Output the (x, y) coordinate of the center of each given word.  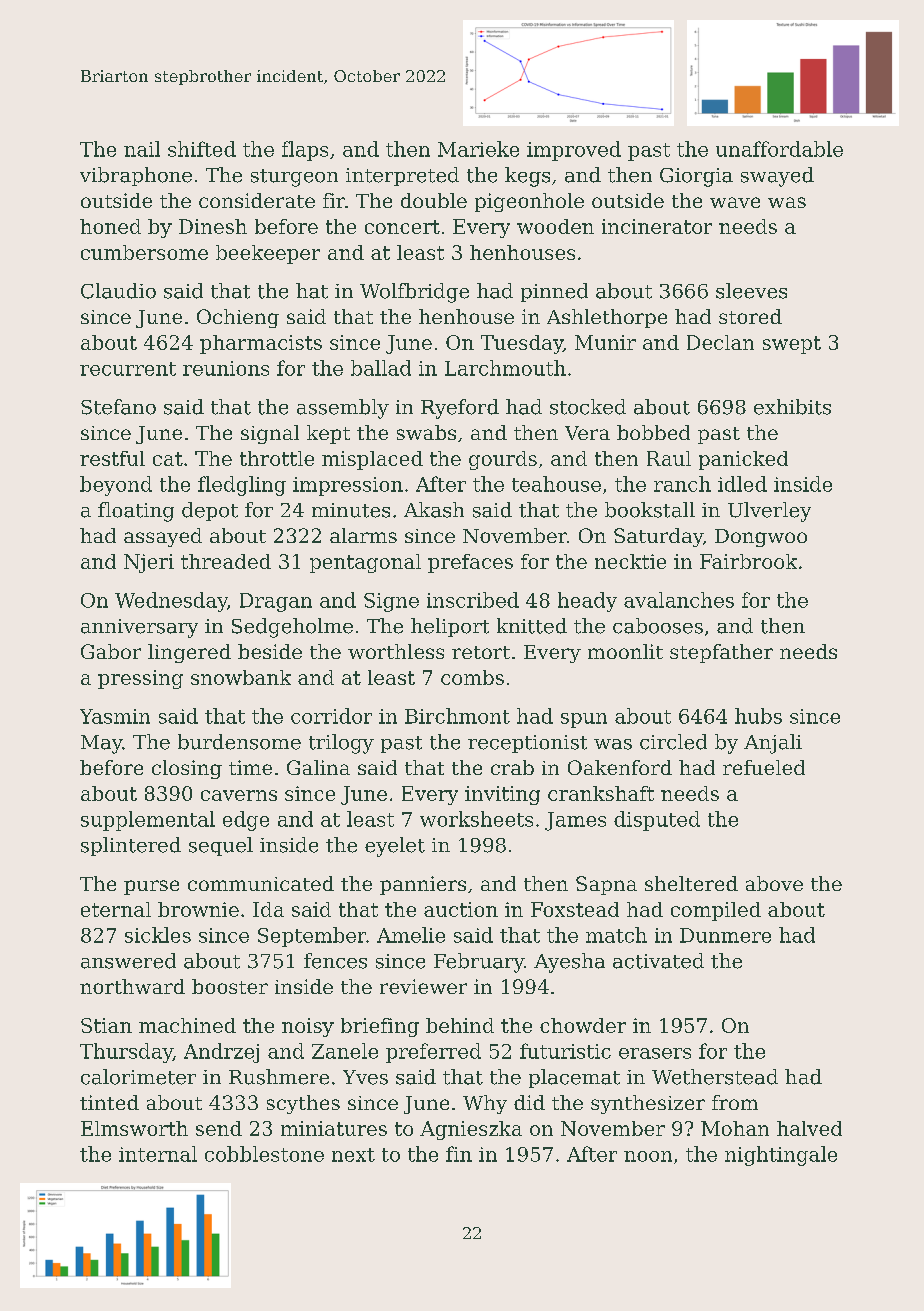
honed (110, 226)
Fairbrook (748, 561)
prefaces (470, 563)
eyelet (395, 847)
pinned (554, 292)
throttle (277, 458)
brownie (198, 909)
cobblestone (264, 1154)
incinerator (657, 226)
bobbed (653, 432)
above (774, 883)
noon (648, 1156)
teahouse (556, 484)
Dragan (276, 602)
